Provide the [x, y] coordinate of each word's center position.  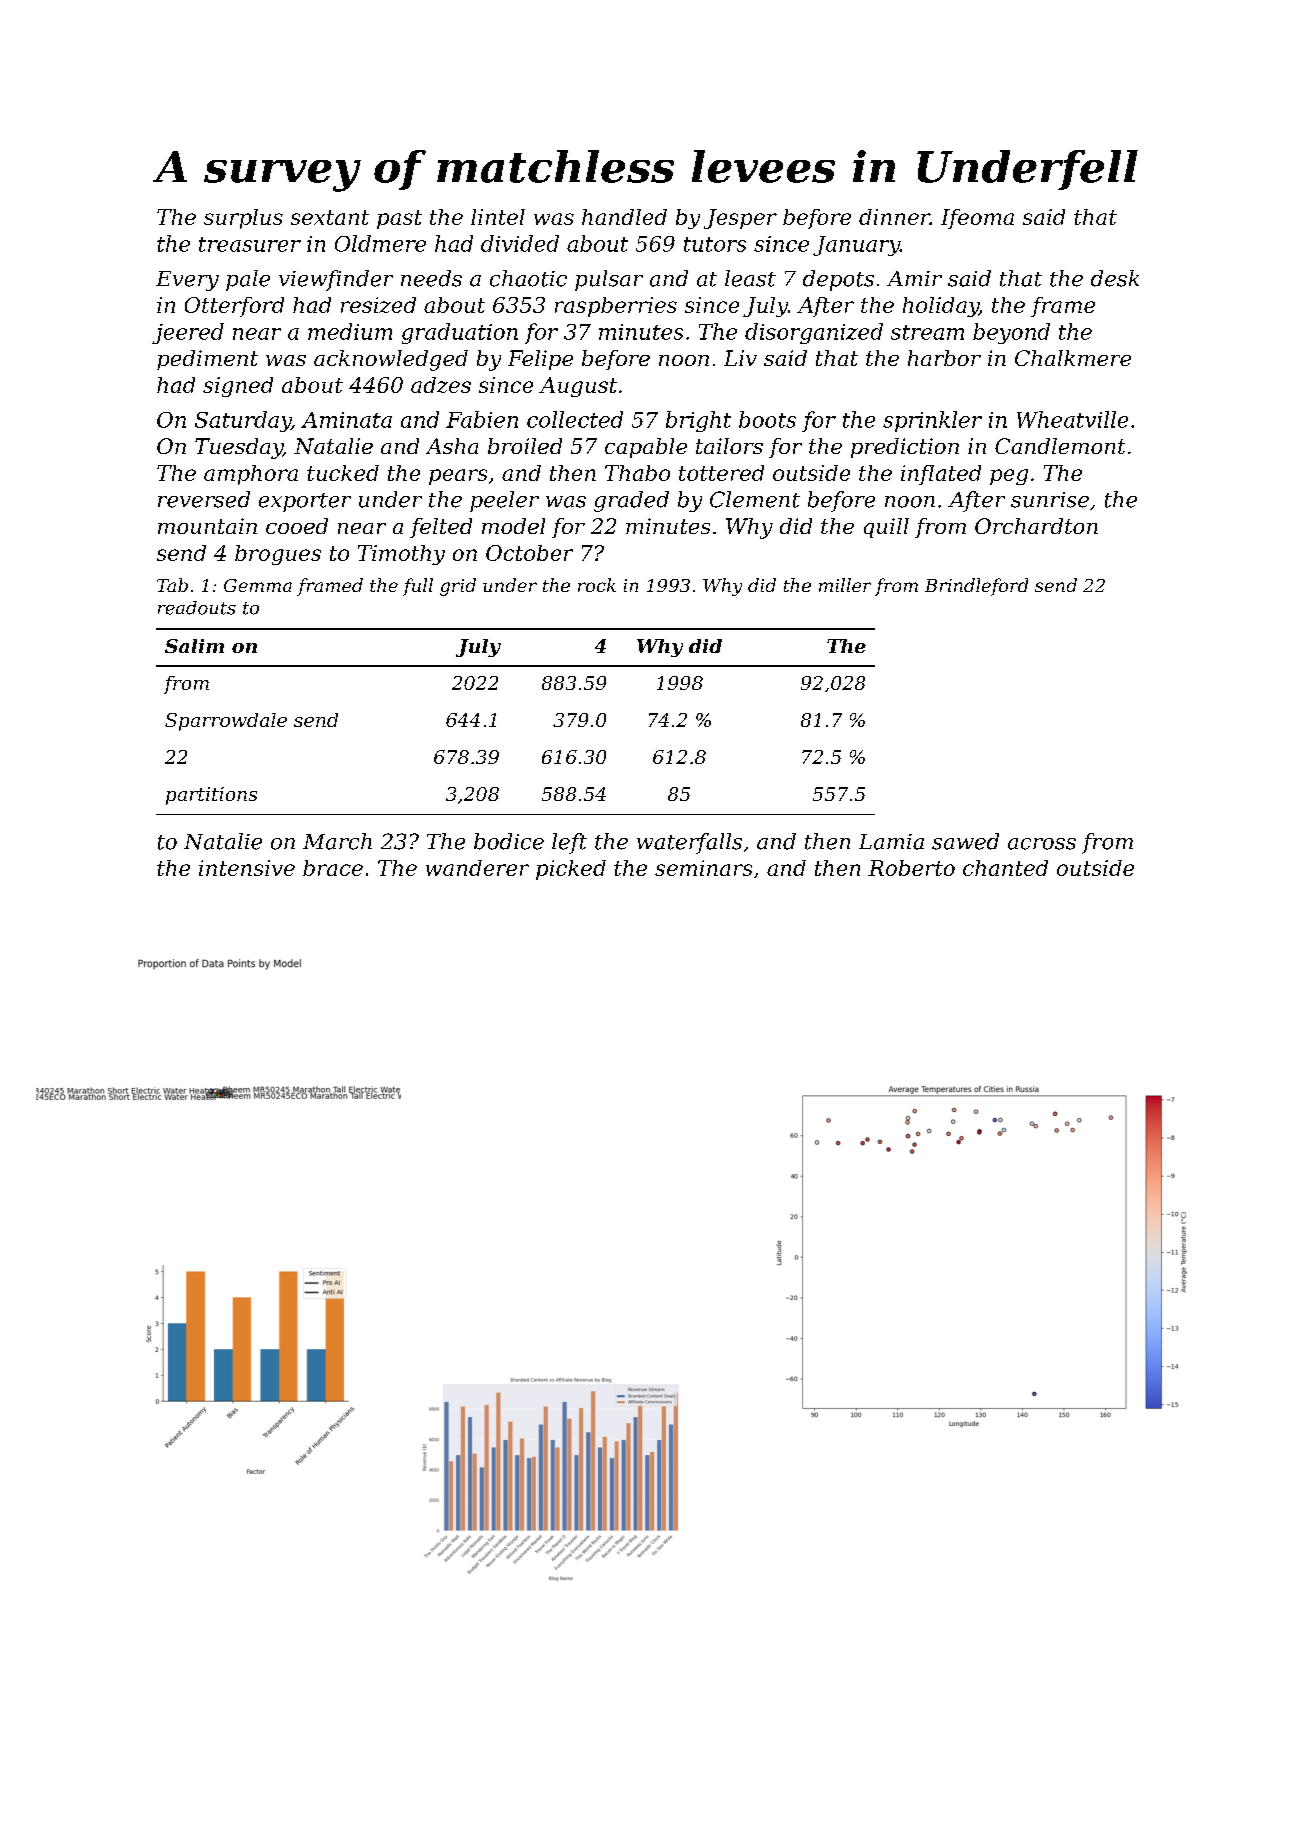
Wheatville [1072, 419]
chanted [1005, 868]
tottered [721, 473]
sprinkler [932, 421]
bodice [509, 841]
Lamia [891, 842]
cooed [297, 526]
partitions [211, 796]
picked [571, 870]
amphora [251, 475]
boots [767, 419]
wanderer [477, 868]
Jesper [740, 219]
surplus [243, 219]
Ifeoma [977, 219]
